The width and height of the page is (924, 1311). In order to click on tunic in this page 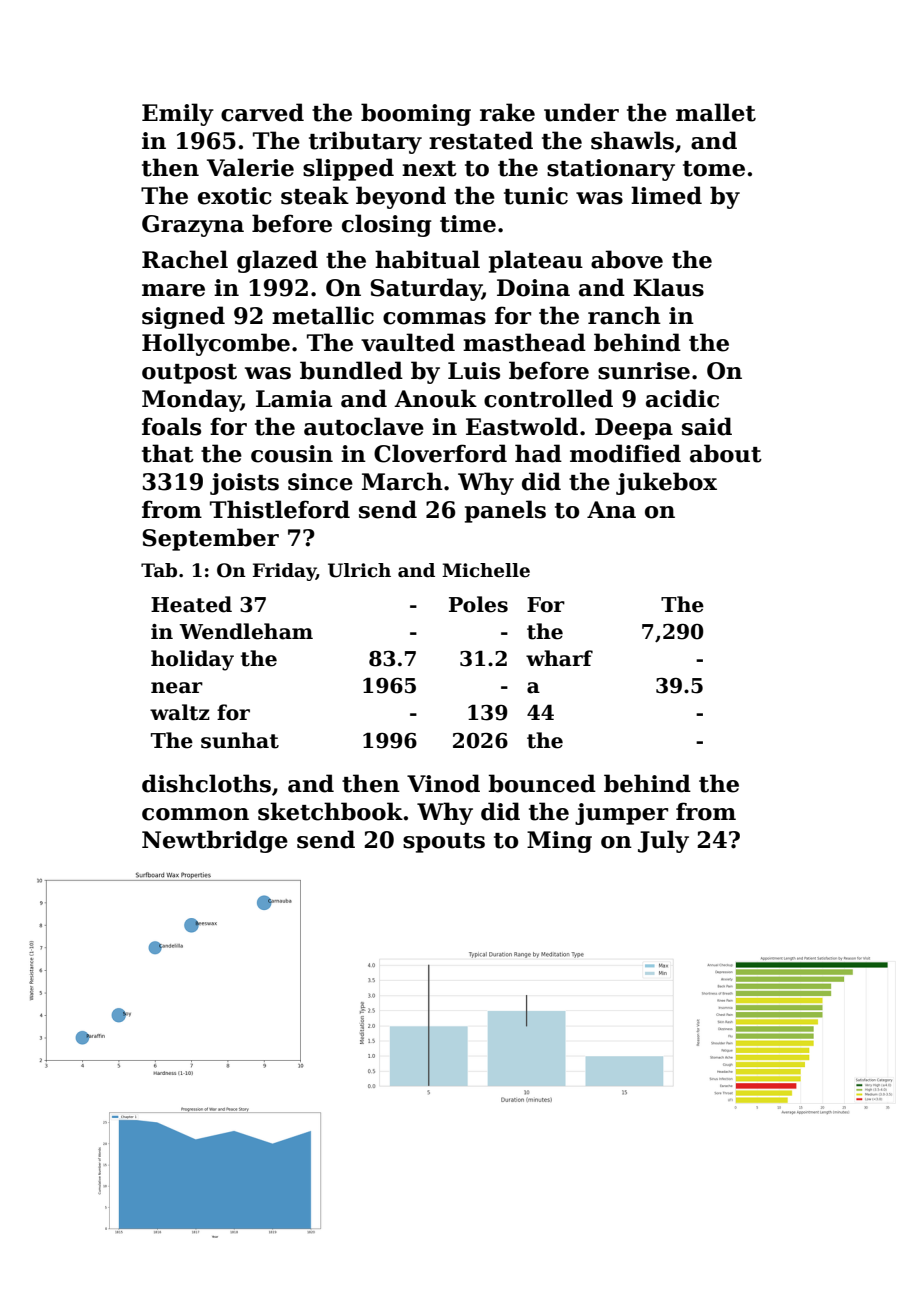, I will do `click(536, 196)`.
